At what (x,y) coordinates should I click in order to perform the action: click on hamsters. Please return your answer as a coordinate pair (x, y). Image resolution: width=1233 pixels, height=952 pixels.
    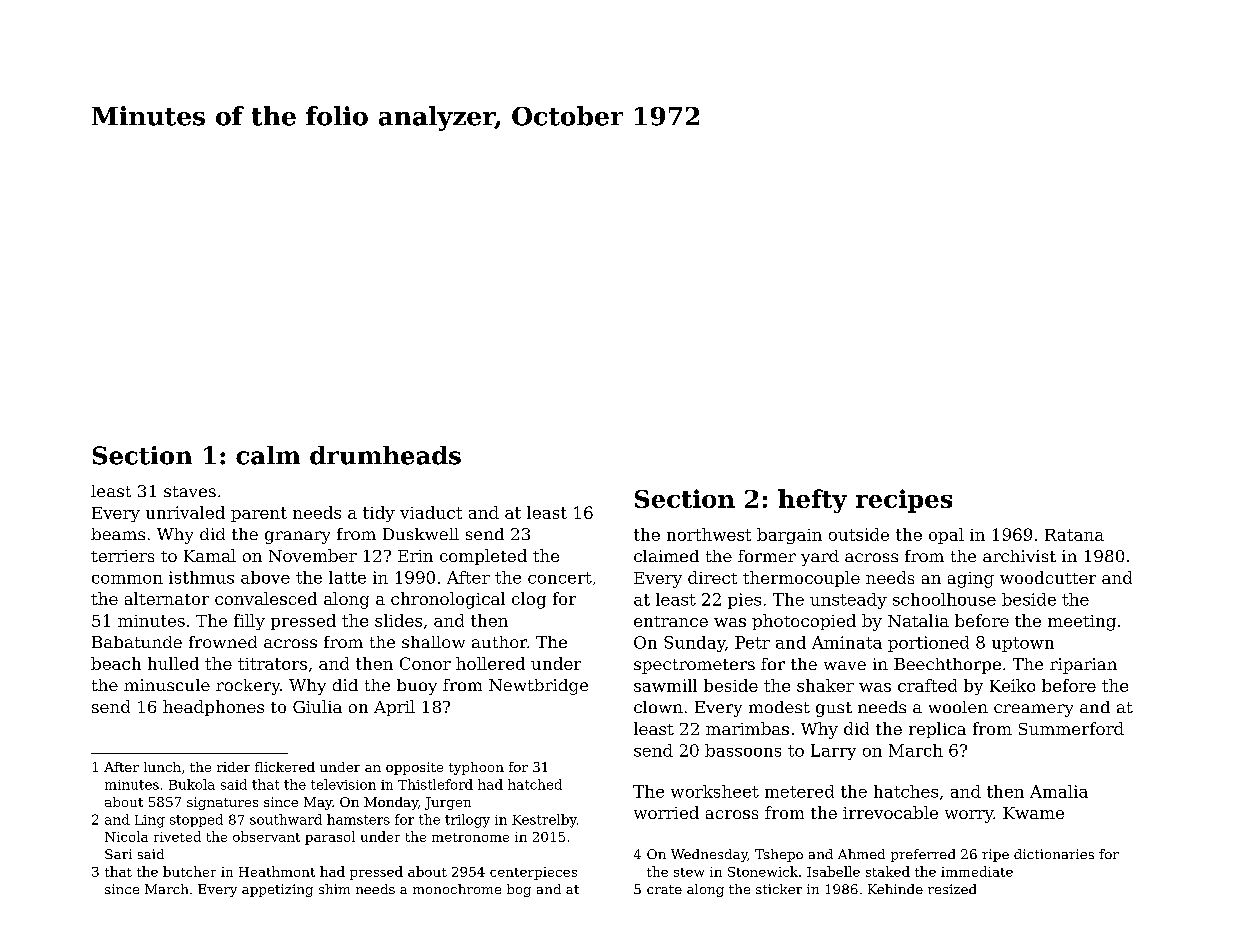
    Looking at the image, I should click on (358, 819).
